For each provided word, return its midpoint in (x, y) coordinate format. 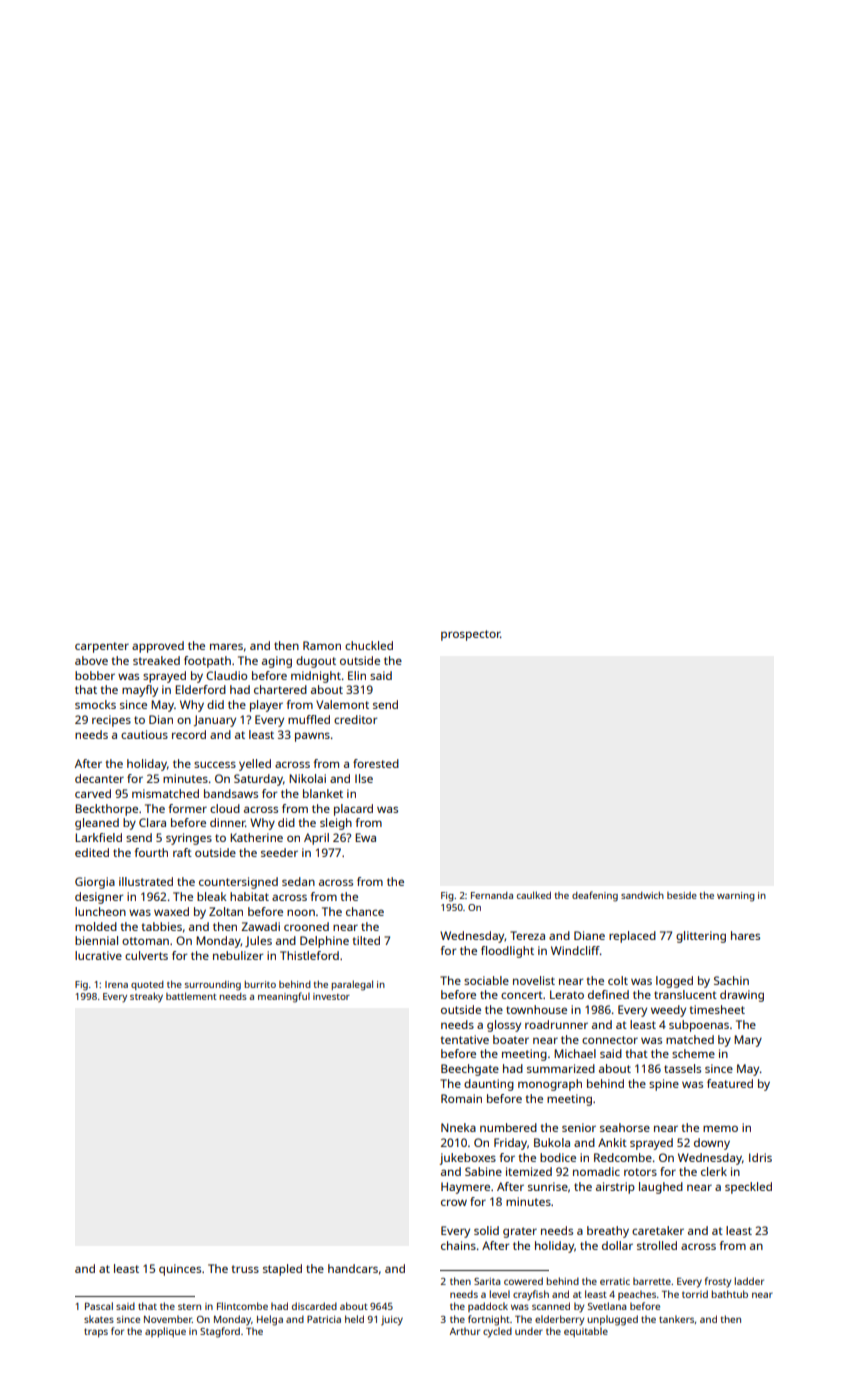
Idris (760, 1157)
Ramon (322, 645)
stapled (282, 1270)
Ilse (364, 778)
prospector (470, 635)
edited (92, 852)
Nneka (458, 1127)
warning (736, 897)
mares (226, 646)
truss (245, 1269)
